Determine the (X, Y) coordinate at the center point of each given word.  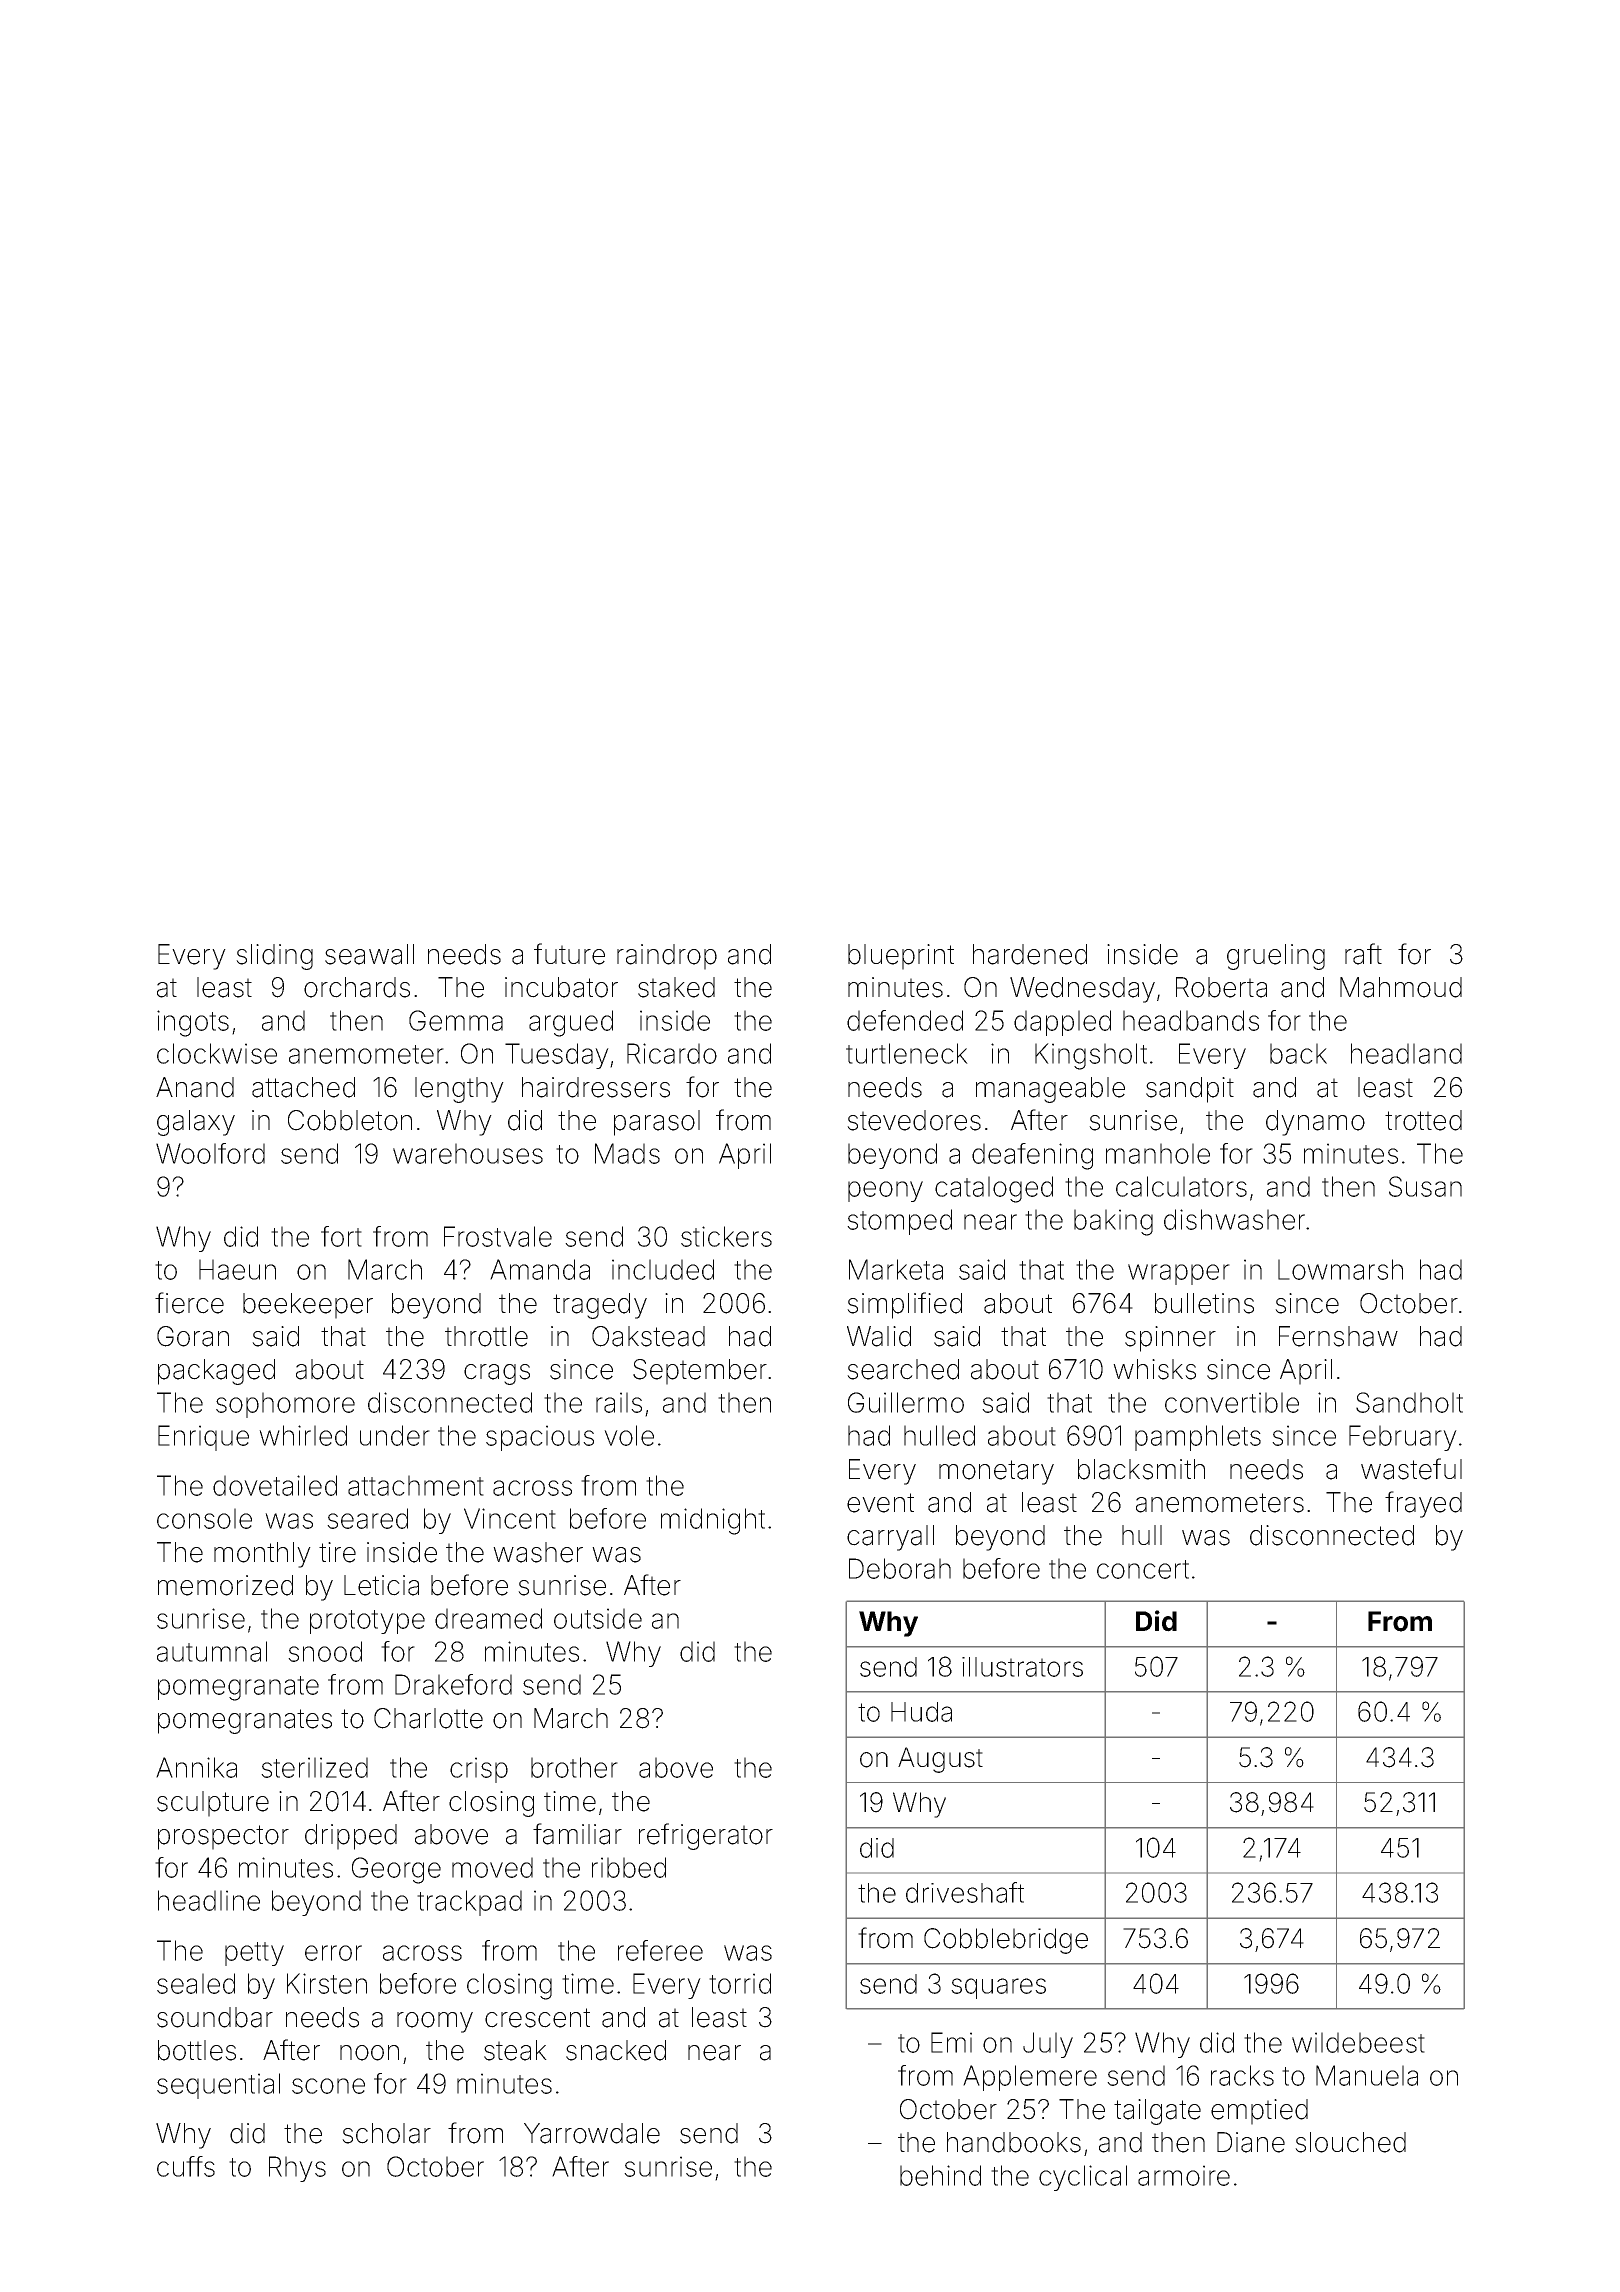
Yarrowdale (592, 2133)
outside (598, 1618)
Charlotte (428, 1718)
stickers (726, 1236)
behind (940, 2175)
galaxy (196, 1123)
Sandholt (1409, 1402)
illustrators (1022, 1667)
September (700, 1372)
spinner (1170, 1339)
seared (367, 1518)
